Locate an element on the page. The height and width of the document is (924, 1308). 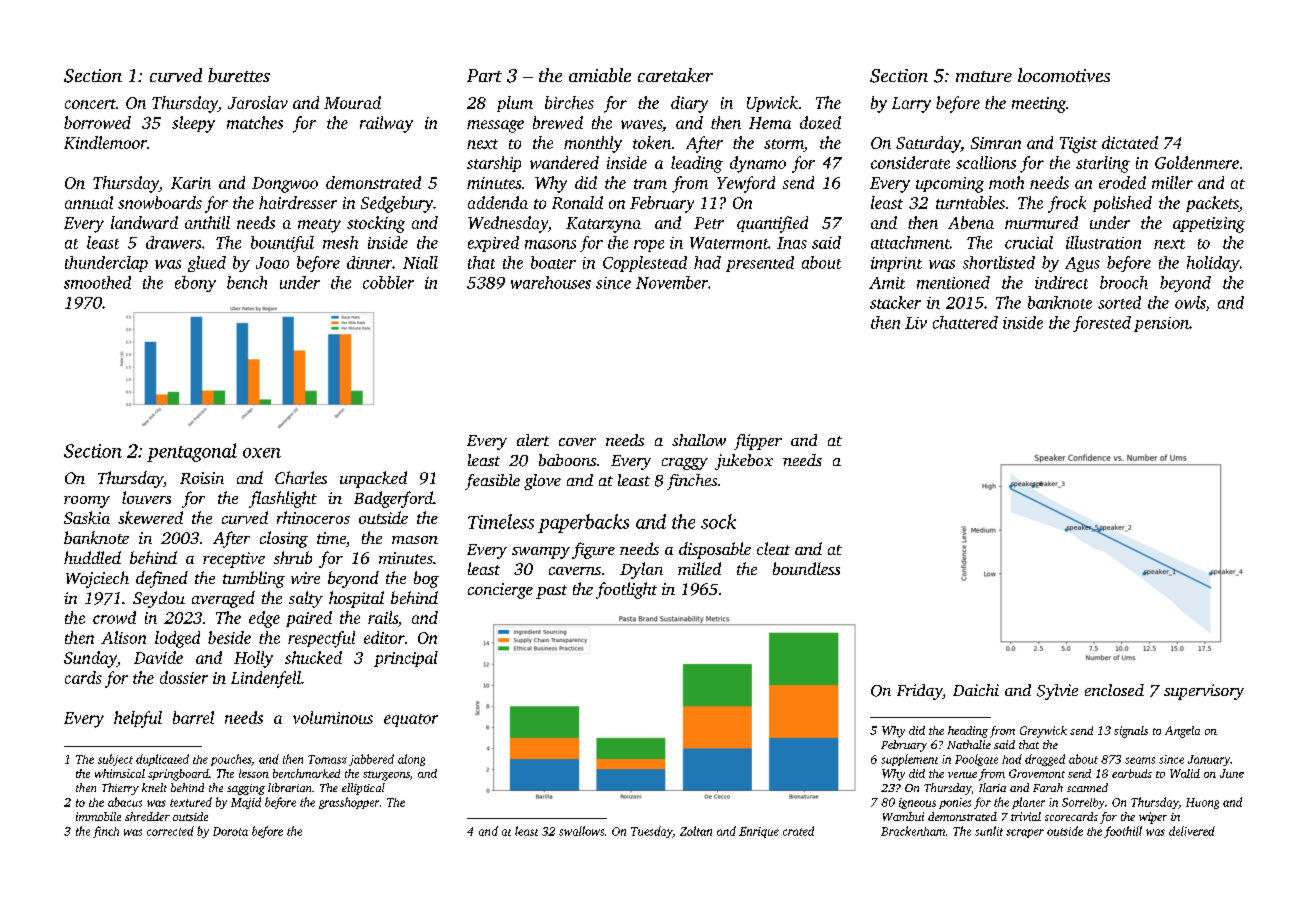
railway is located at coordinates (386, 124).
